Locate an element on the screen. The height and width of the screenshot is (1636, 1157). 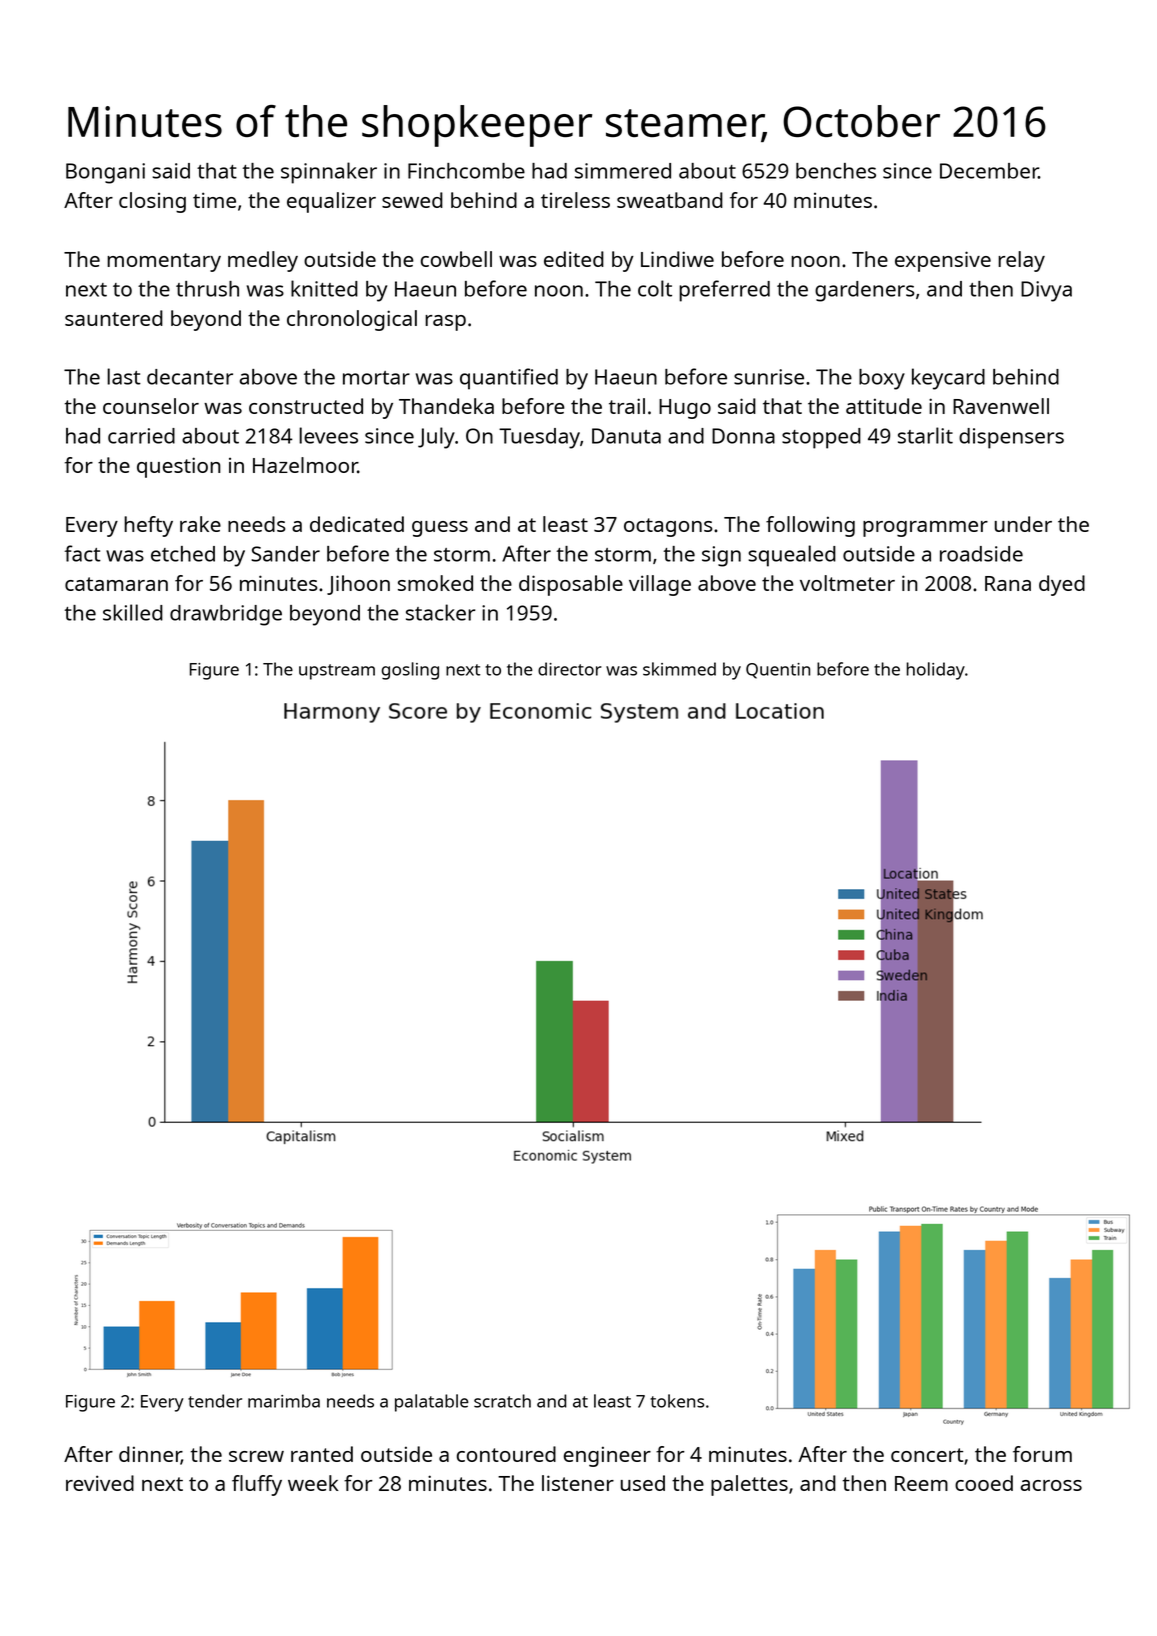
Quentin is located at coordinates (778, 671).
